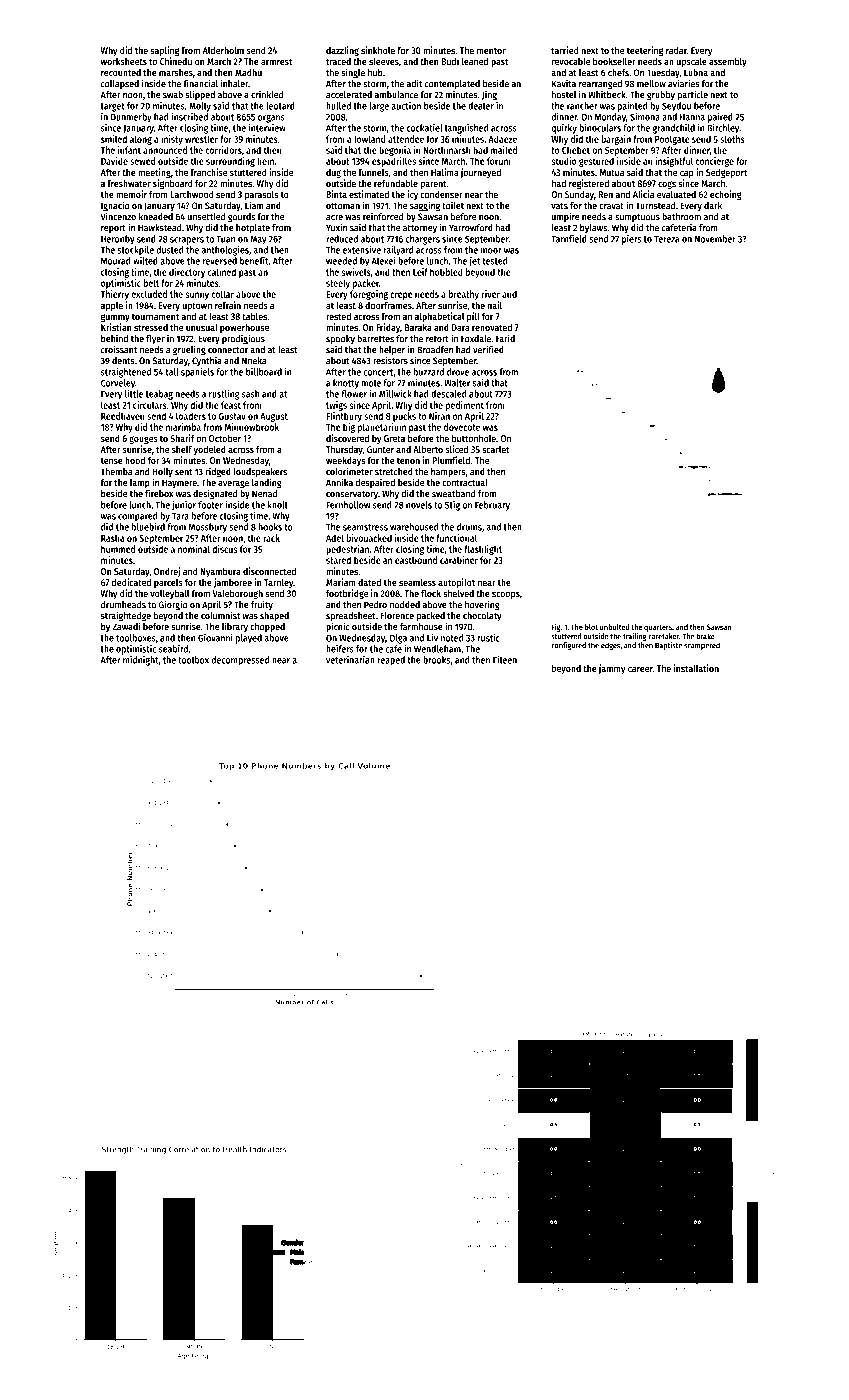 This screenshot has height=1400, width=849. What do you see at coordinates (437, 660) in the screenshot?
I see `brooks` at bounding box center [437, 660].
